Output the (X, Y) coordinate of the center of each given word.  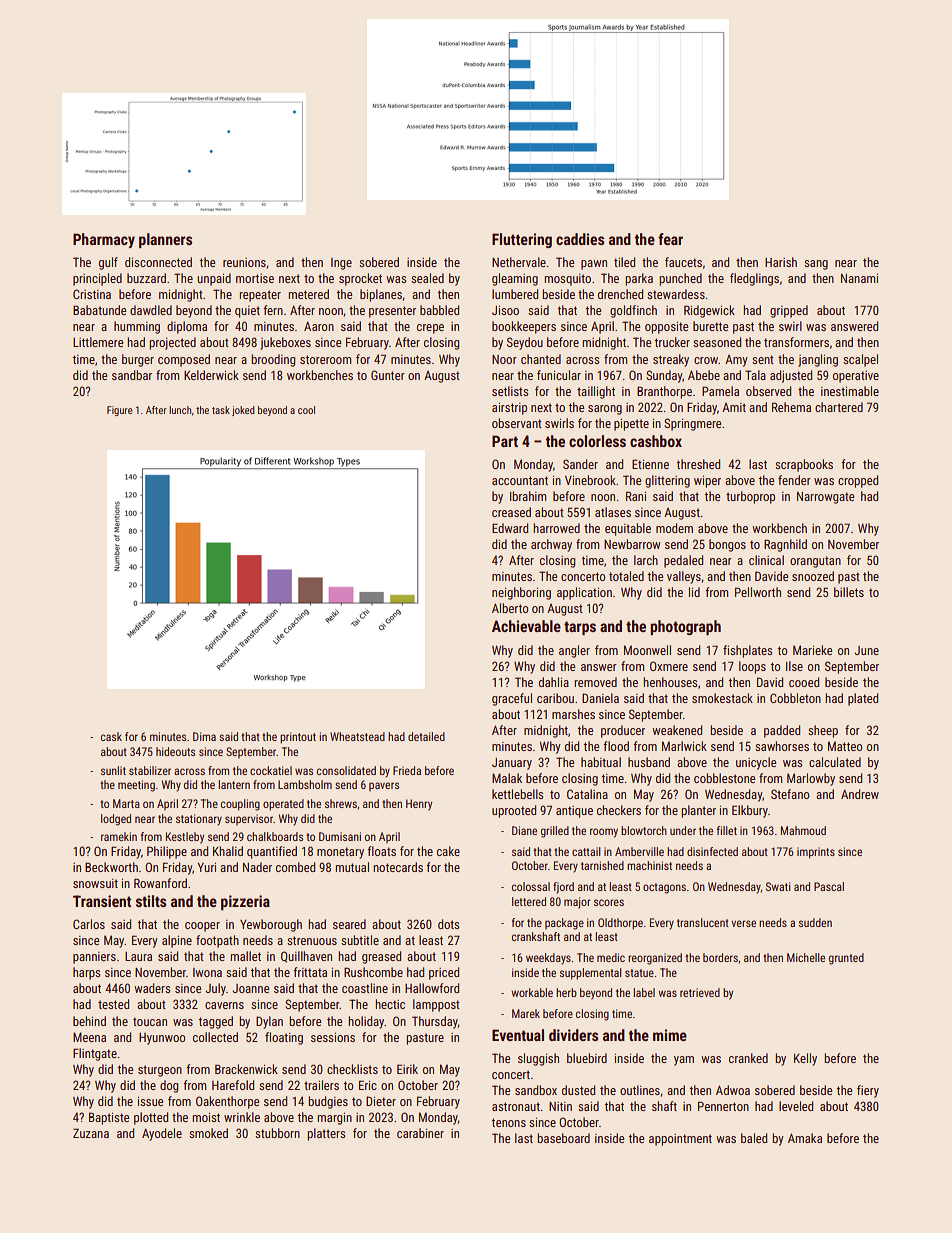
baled (754, 1138)
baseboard (563, 1138)
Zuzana (91, 1133)
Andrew (860, 794)
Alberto (510, 608)
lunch (180, 410)
